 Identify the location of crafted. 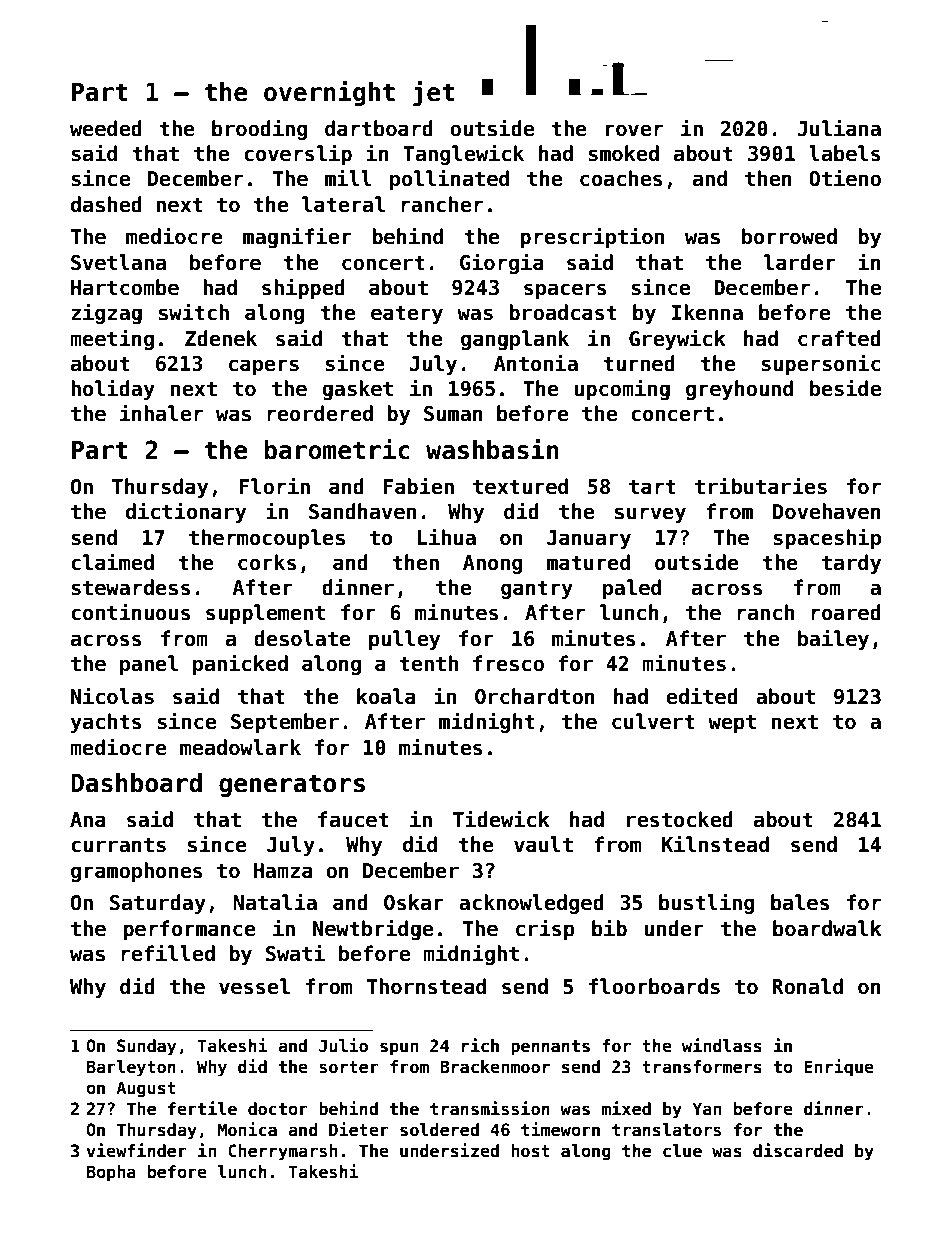
(839, 338).
